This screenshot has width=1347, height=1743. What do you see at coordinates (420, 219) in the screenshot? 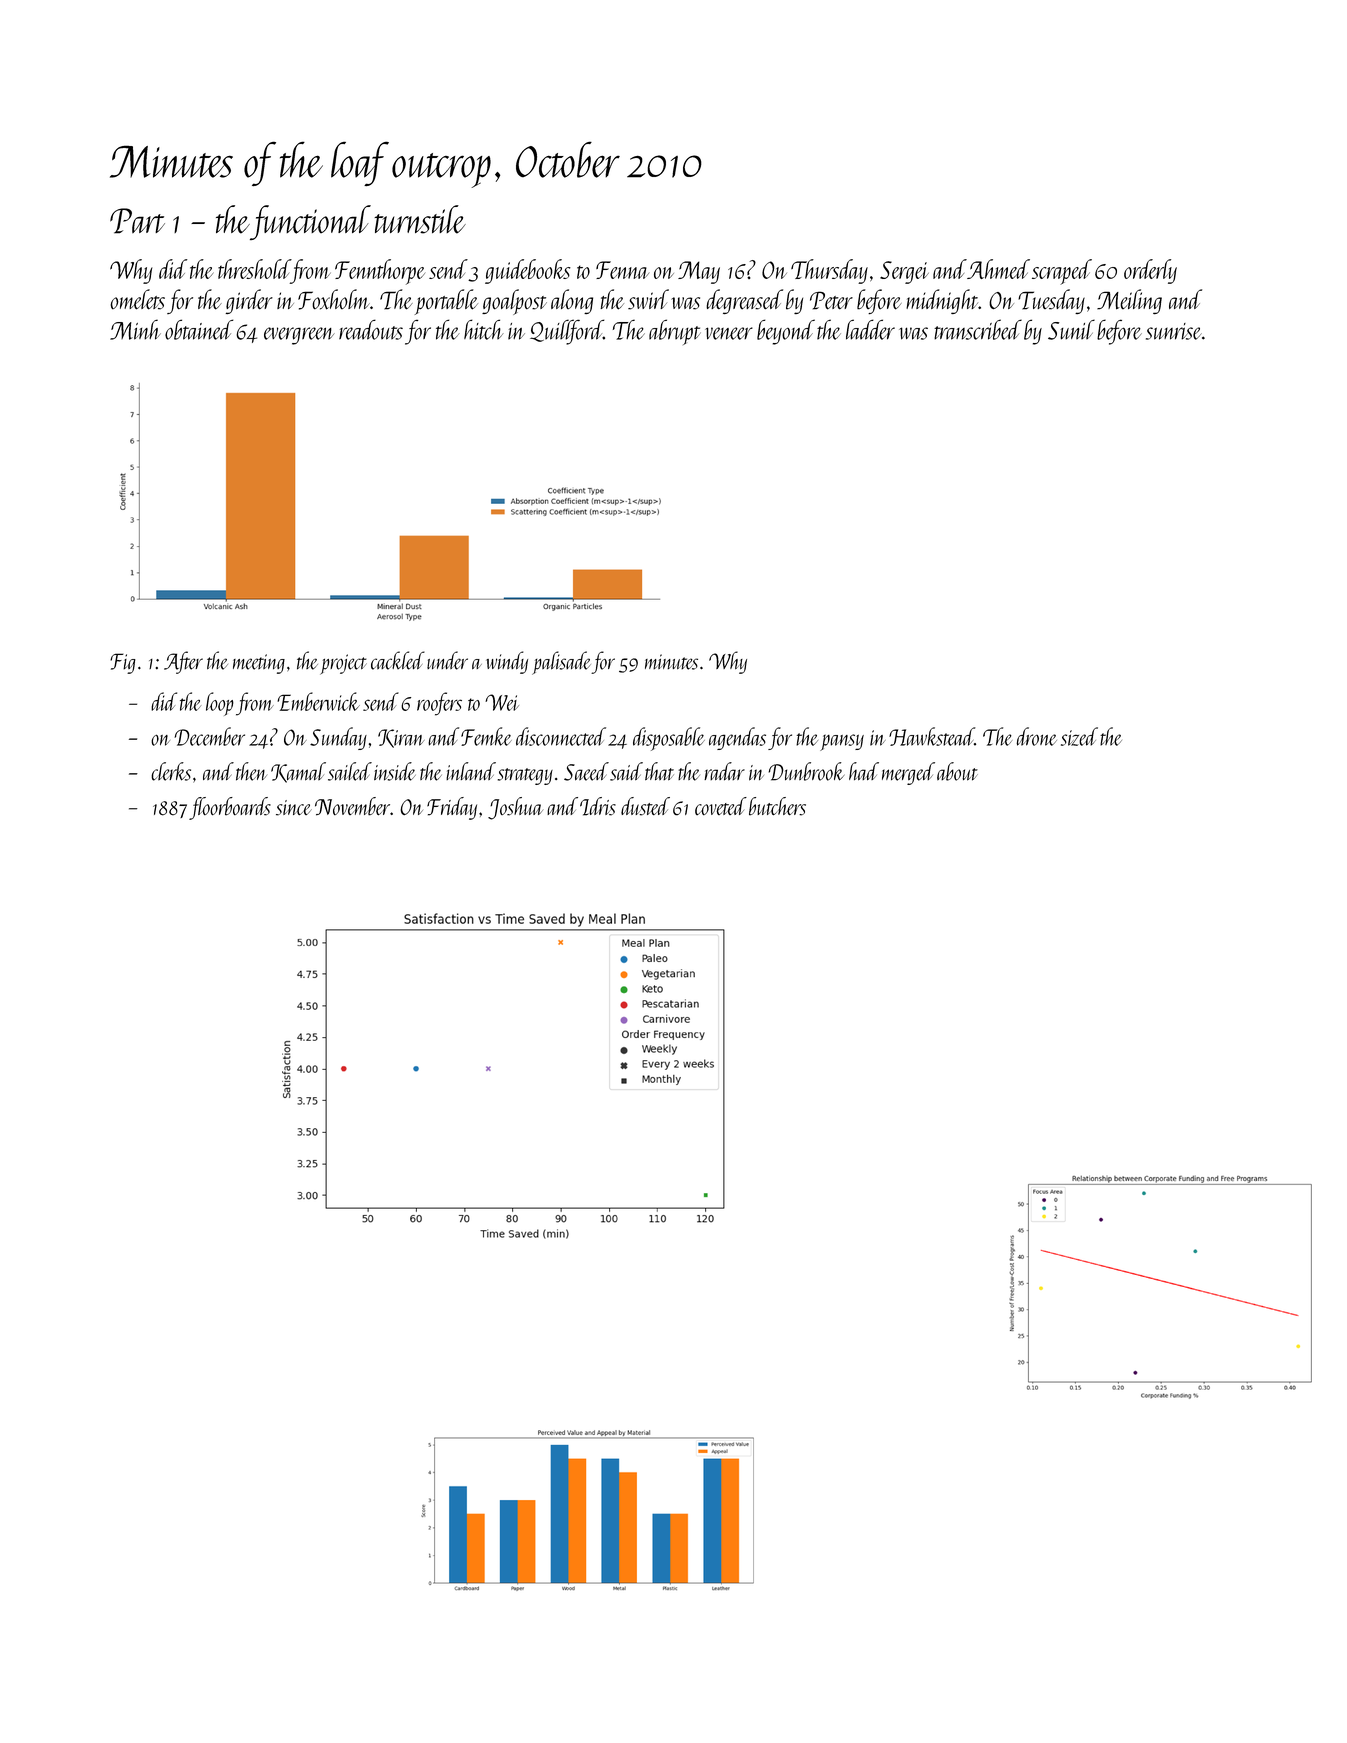
I see `turnstile` at bounding box center [420, 219].
